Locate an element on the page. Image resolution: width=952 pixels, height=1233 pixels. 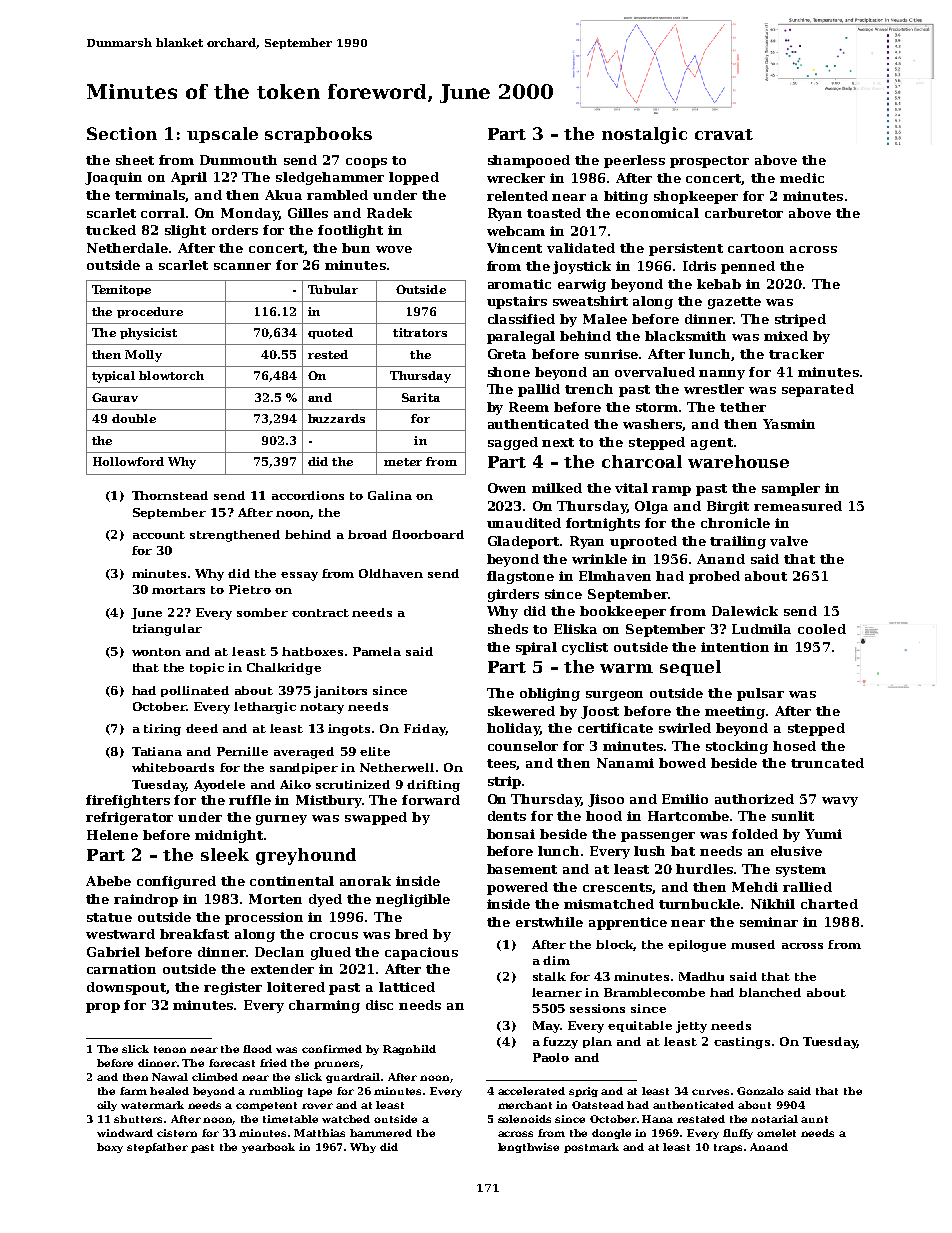
notarial is located at coordinates (774, 1119).
